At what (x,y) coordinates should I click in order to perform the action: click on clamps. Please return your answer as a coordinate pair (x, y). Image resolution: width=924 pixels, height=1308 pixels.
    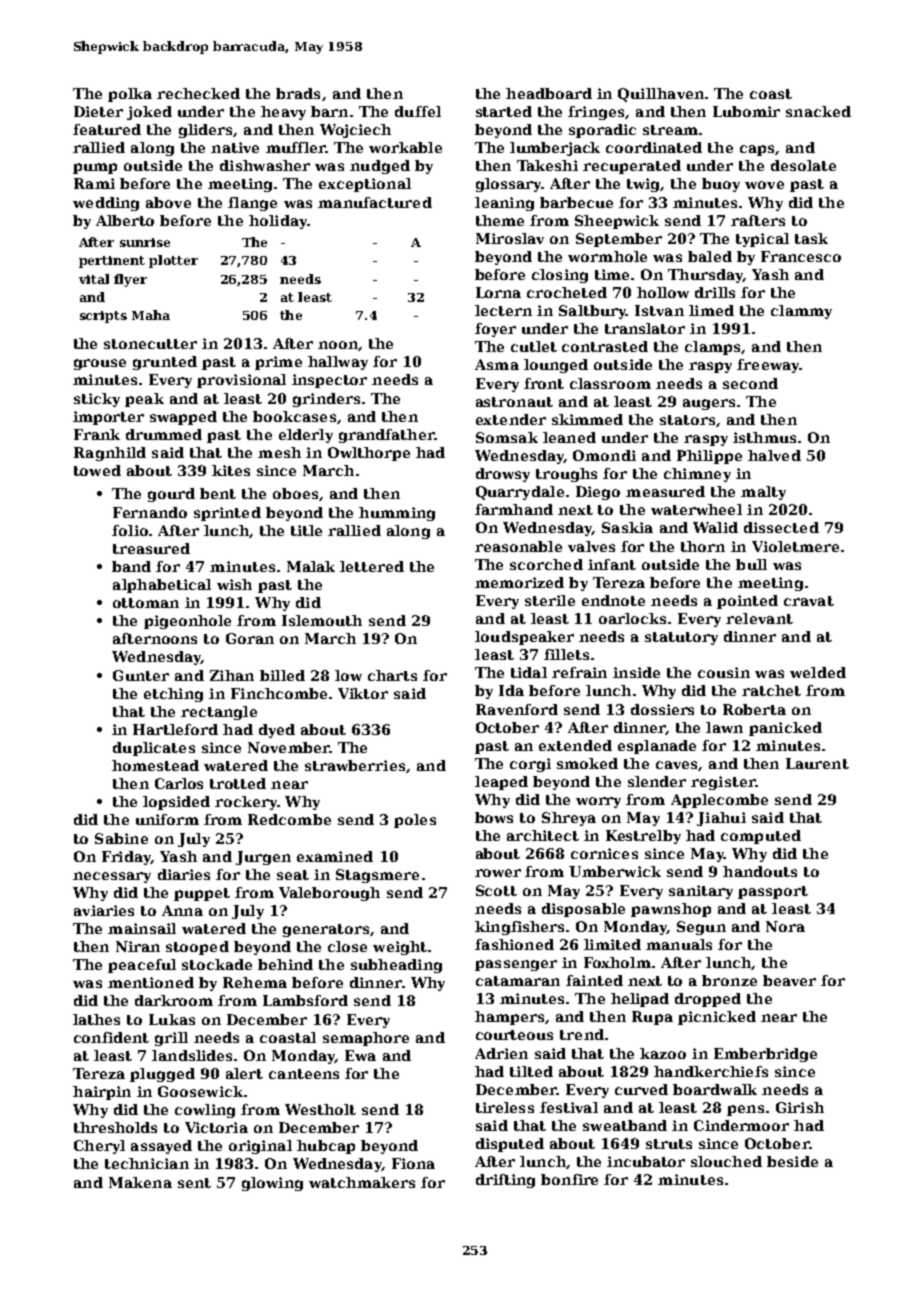
    Looking at the image, I should click on (712, 348).
